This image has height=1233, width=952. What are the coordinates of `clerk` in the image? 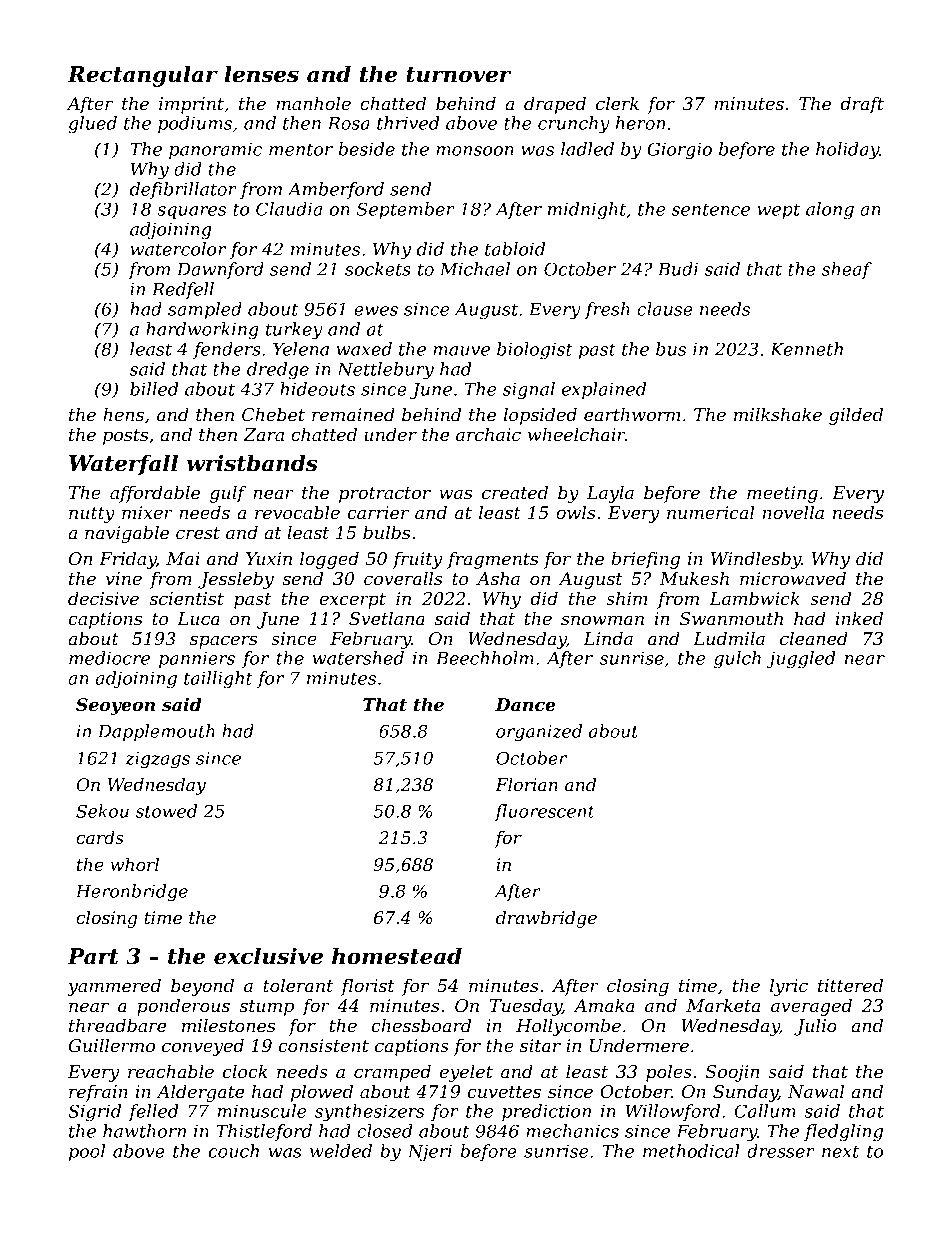 It's located at (617, 103).
